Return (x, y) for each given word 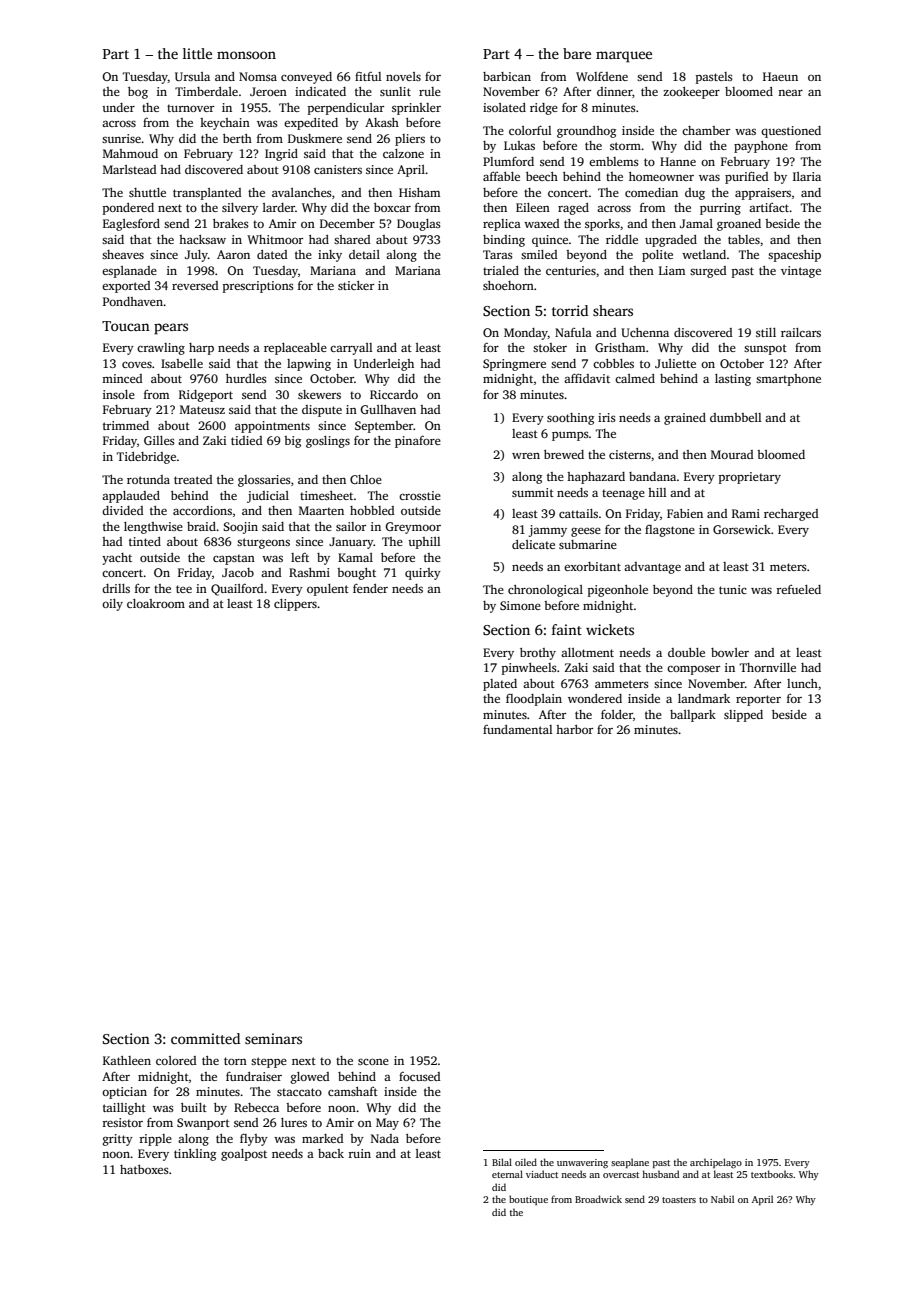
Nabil (722, 1199)
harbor (574, 729)
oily (112, 605)
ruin (359, 1153)
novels (403, 76)
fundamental (517, 729)
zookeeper (691, 93)
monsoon (246, 55)
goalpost (244, 1155)
